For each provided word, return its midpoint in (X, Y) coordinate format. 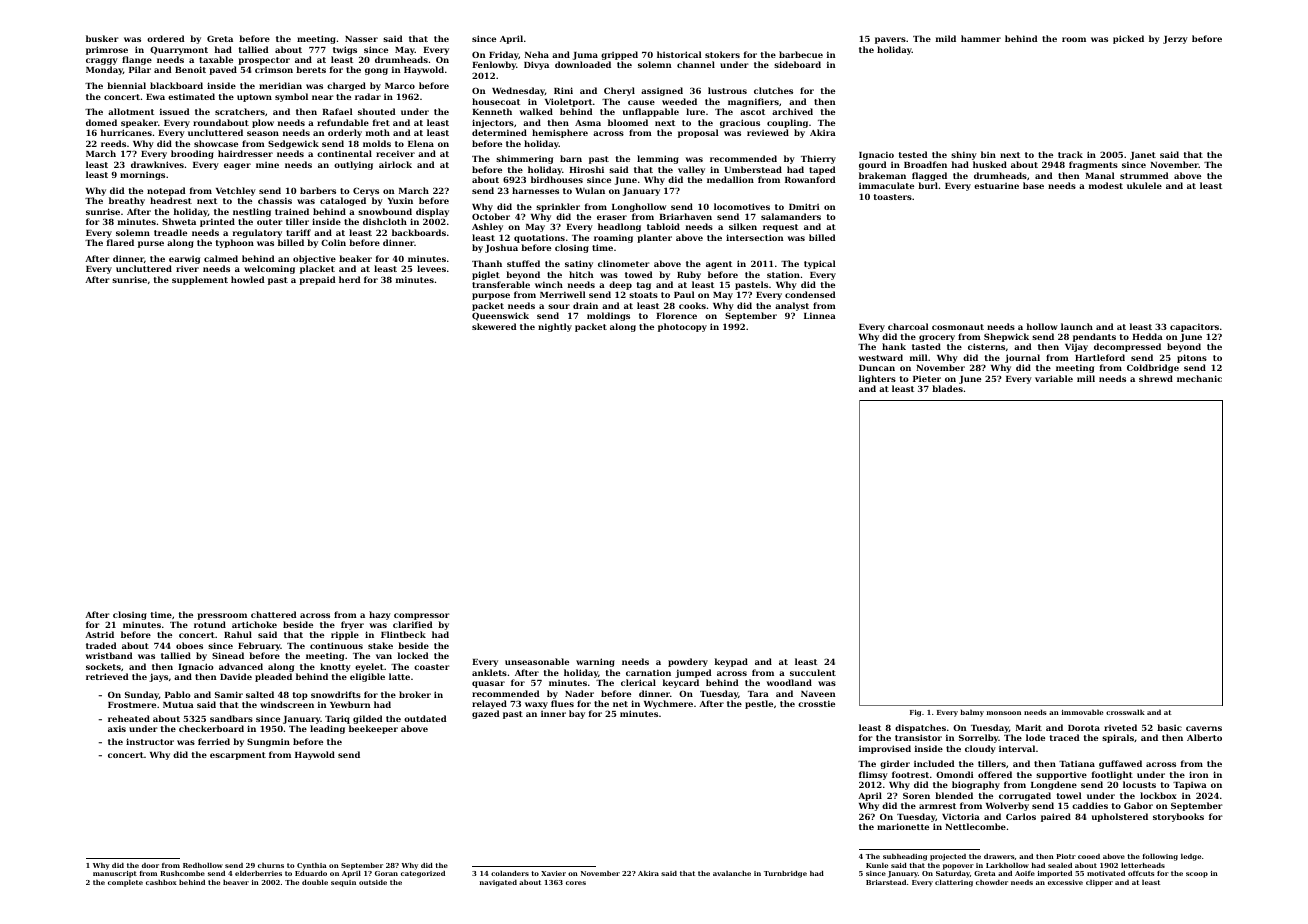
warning (595, 662)
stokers (722, 54)
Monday (104, 70)
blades (947, 388)
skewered (494, 326)
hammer (981, 38)
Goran (386, 873)
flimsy (873, 775)
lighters (877, 379)
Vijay (1076, 347)
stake (380, 645)
